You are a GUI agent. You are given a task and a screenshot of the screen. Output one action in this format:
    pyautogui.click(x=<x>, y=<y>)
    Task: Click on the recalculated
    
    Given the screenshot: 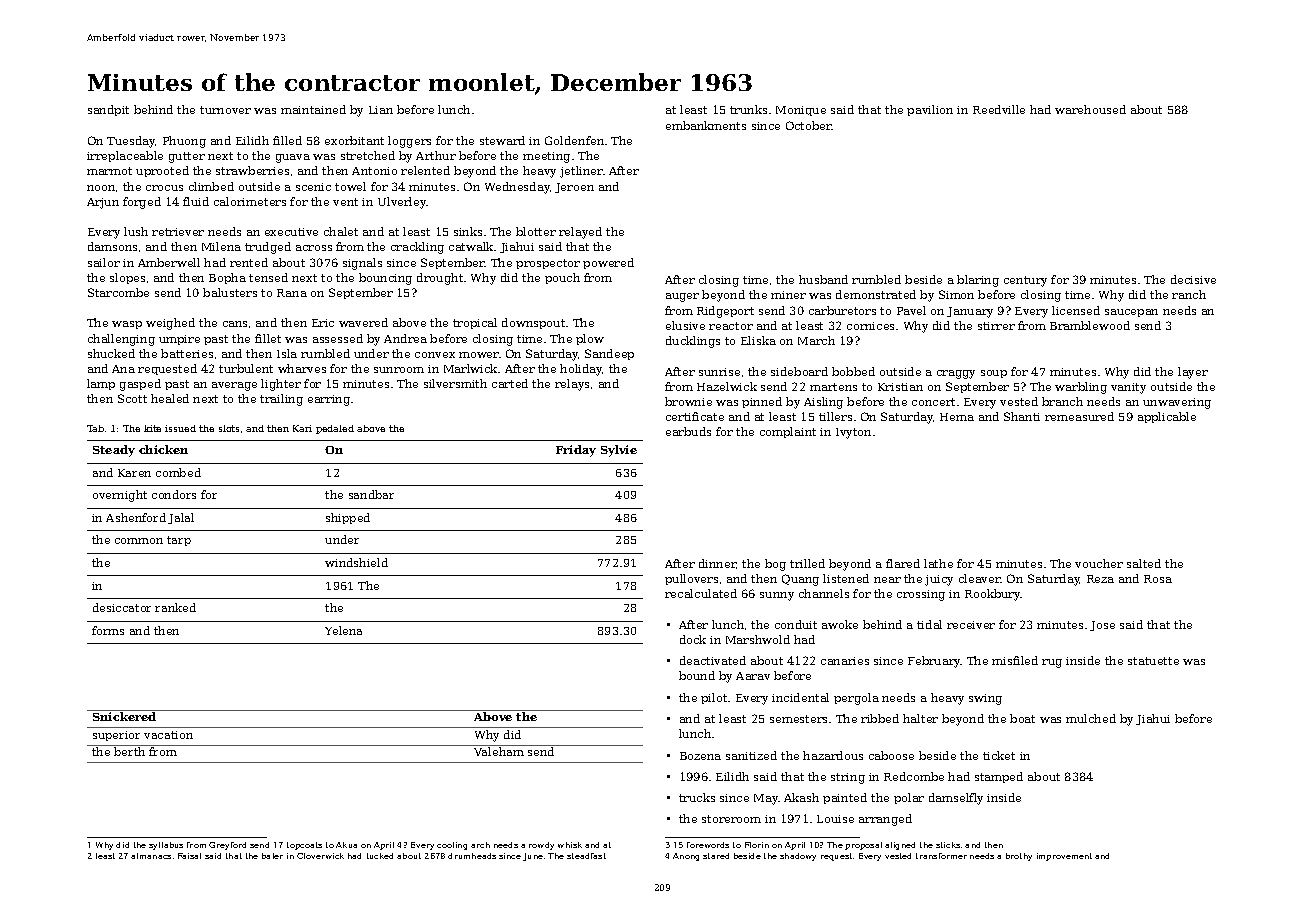 What is the action you would take?
    pyautogui.click(x=701, y=593)
